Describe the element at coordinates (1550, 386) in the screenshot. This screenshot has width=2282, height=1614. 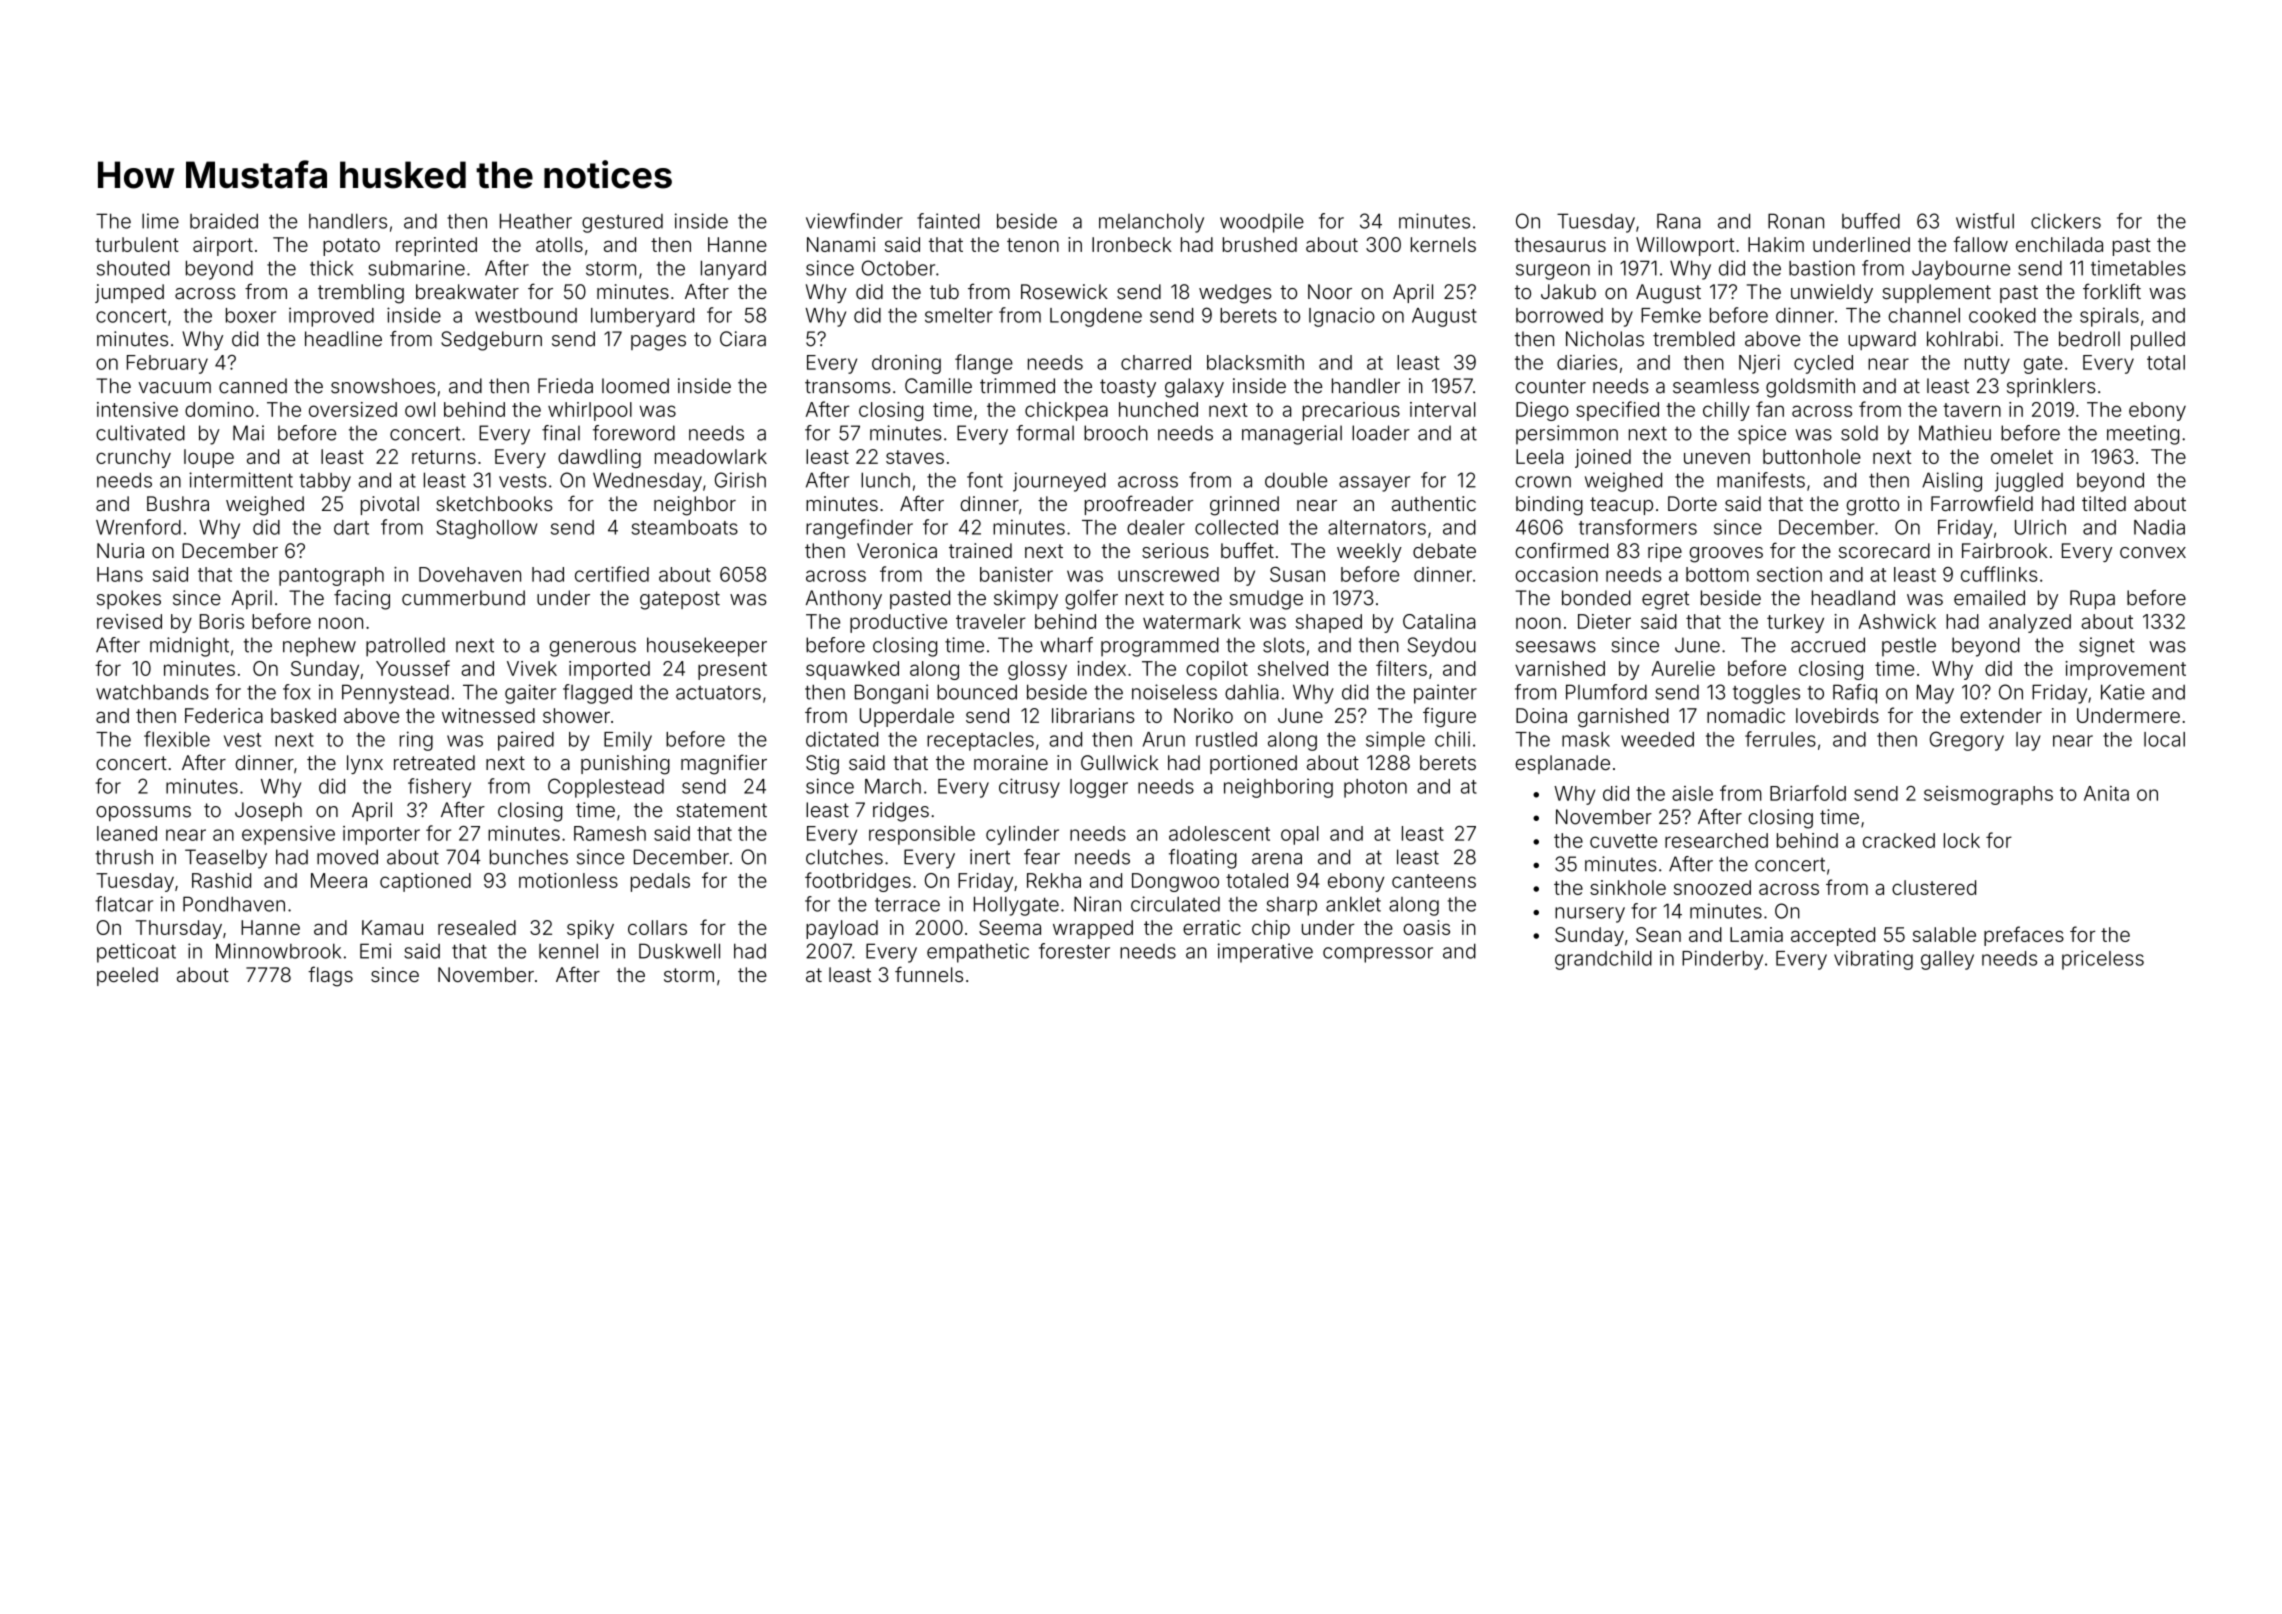
I see `counter` at that location.
